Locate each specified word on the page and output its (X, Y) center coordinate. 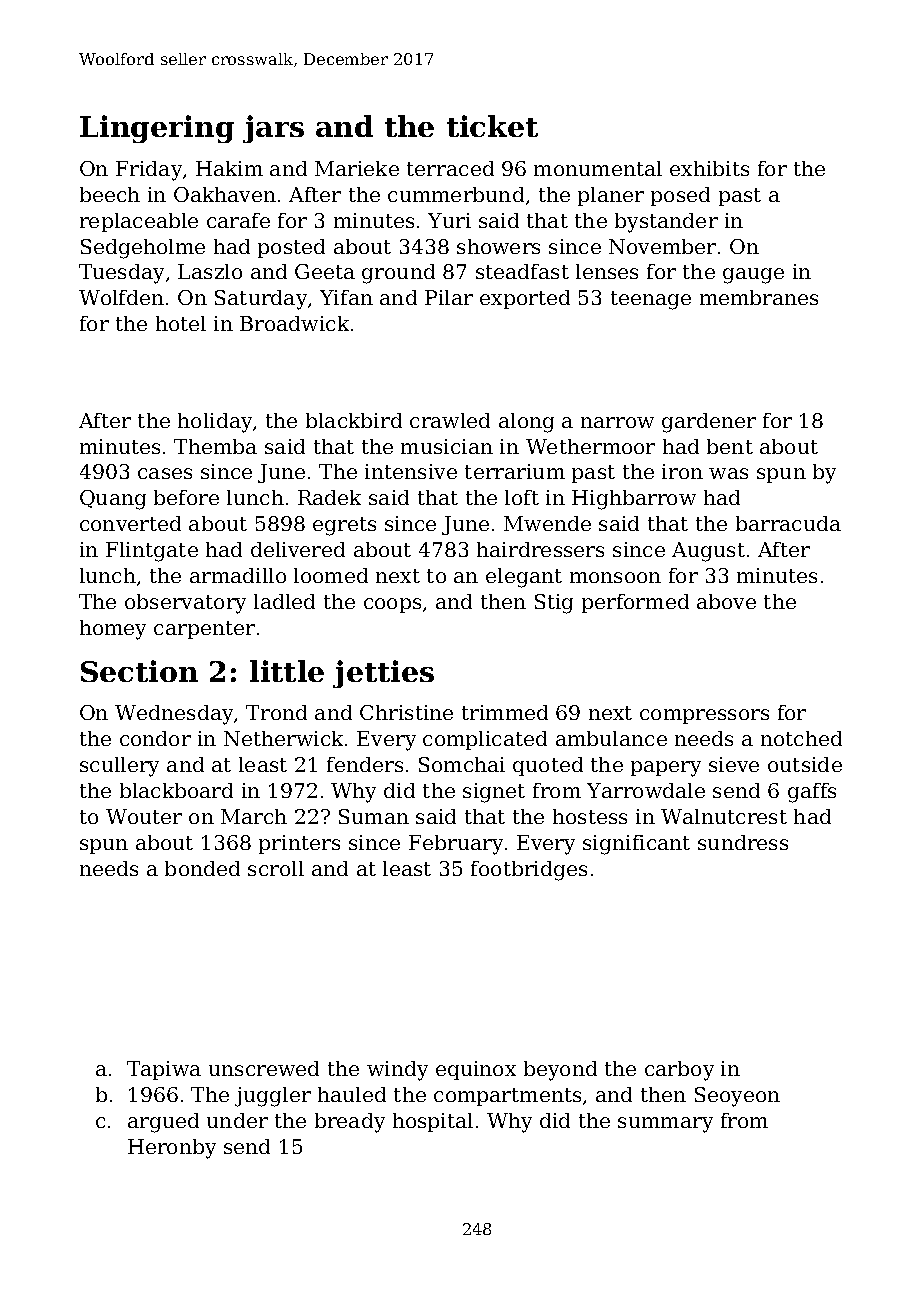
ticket (492, 126)
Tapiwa (164, 1070)
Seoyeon (737, 1097)
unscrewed (264, 1068)
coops (392, 605)
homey (113, 630)
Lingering (157, 129)
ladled (284, 601)
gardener (709, 423)
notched (801, 738)
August (708, 552)
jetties (383, 674)
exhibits (709, 168)
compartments (507, 1097)
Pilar (449, 297)
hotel (181, 323)
